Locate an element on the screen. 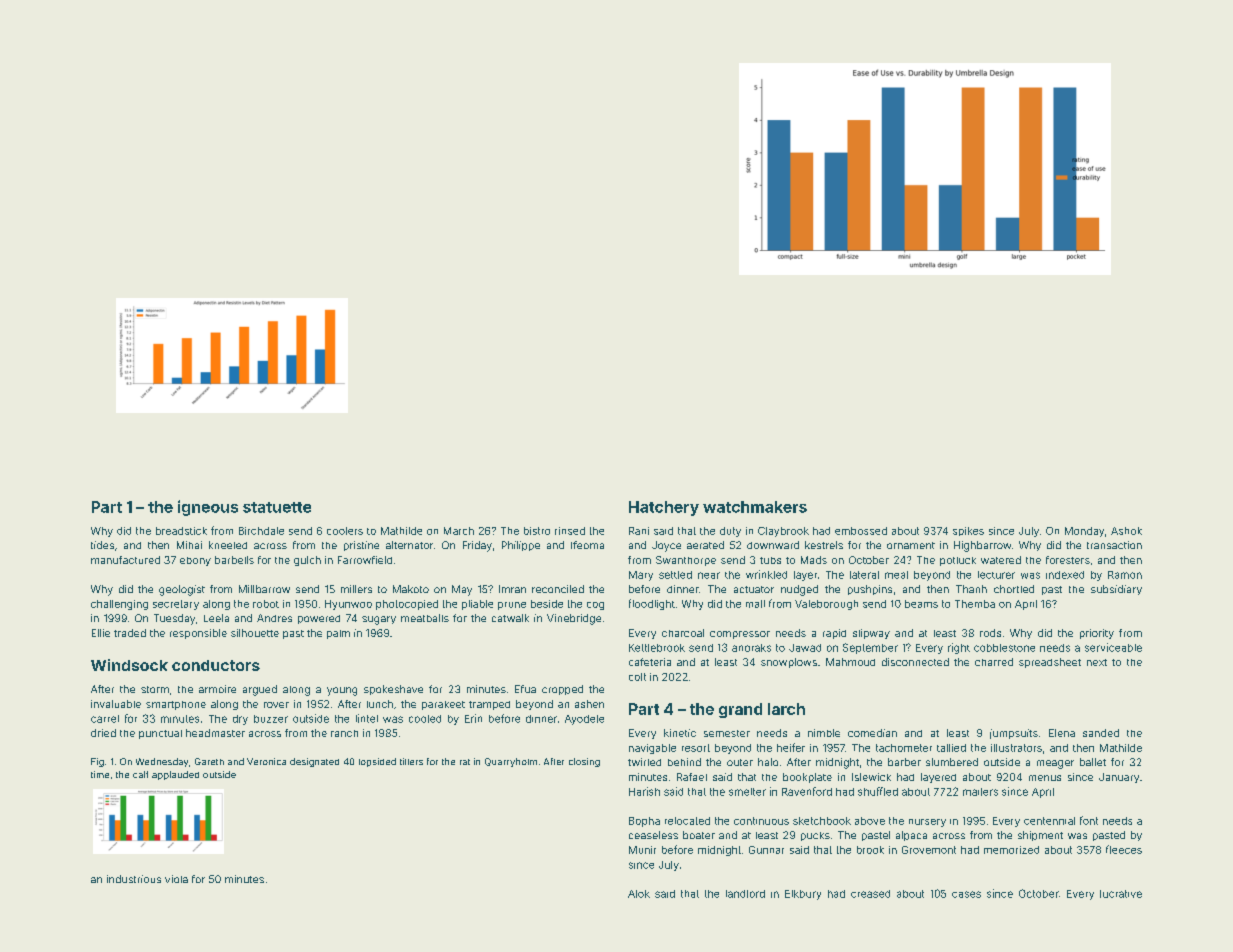 This screenshot has height=952, width=1233. Grovemont is located at coordinates (929, 850).
